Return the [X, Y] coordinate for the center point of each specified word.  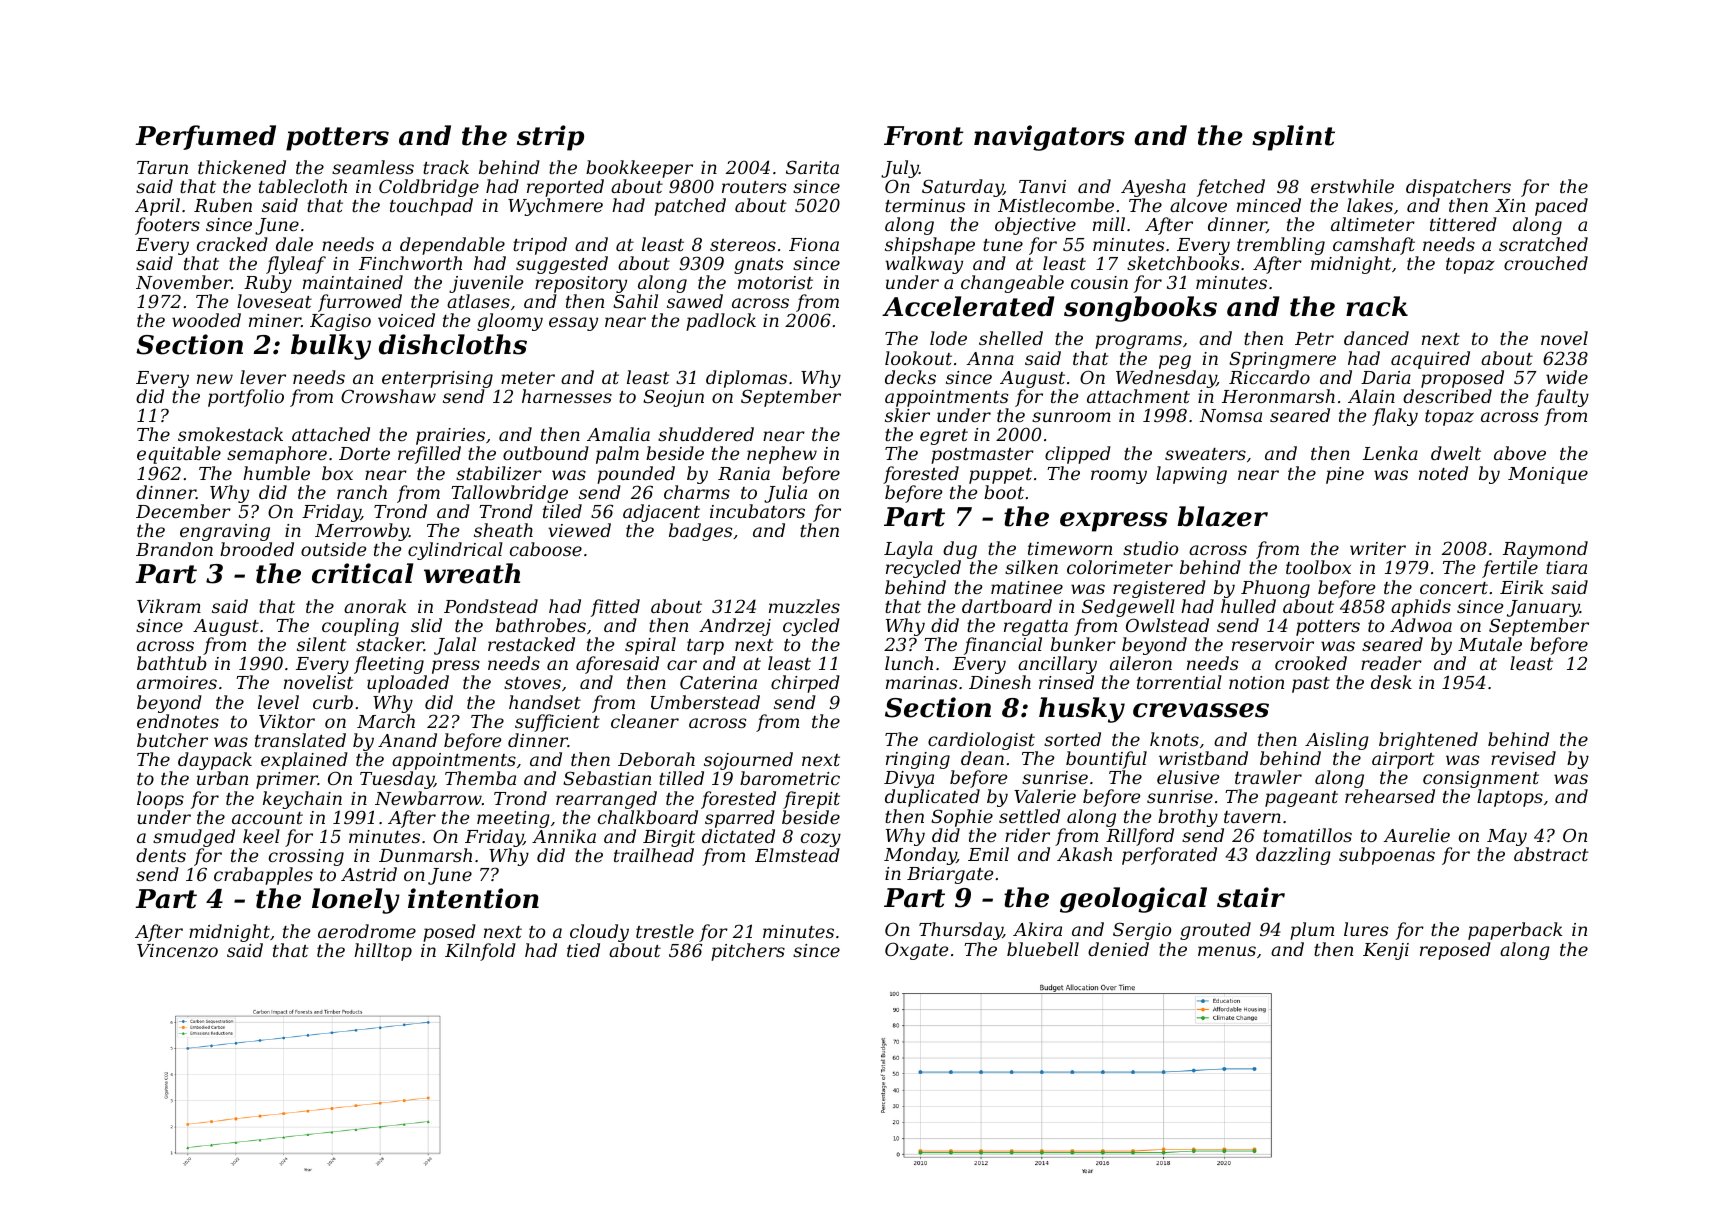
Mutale [1490, 644]
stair [1251, 897]
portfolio [246, 398]
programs [1138, 342]
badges [700, 532]
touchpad [431, 207]
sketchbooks [1183, 263]
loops [160, 800]
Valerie [1045, 796]
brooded [257, 549]
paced [1561, 207]
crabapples [263, 876]
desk [1391, 682]
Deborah [656, 759]
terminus [925, 205]
